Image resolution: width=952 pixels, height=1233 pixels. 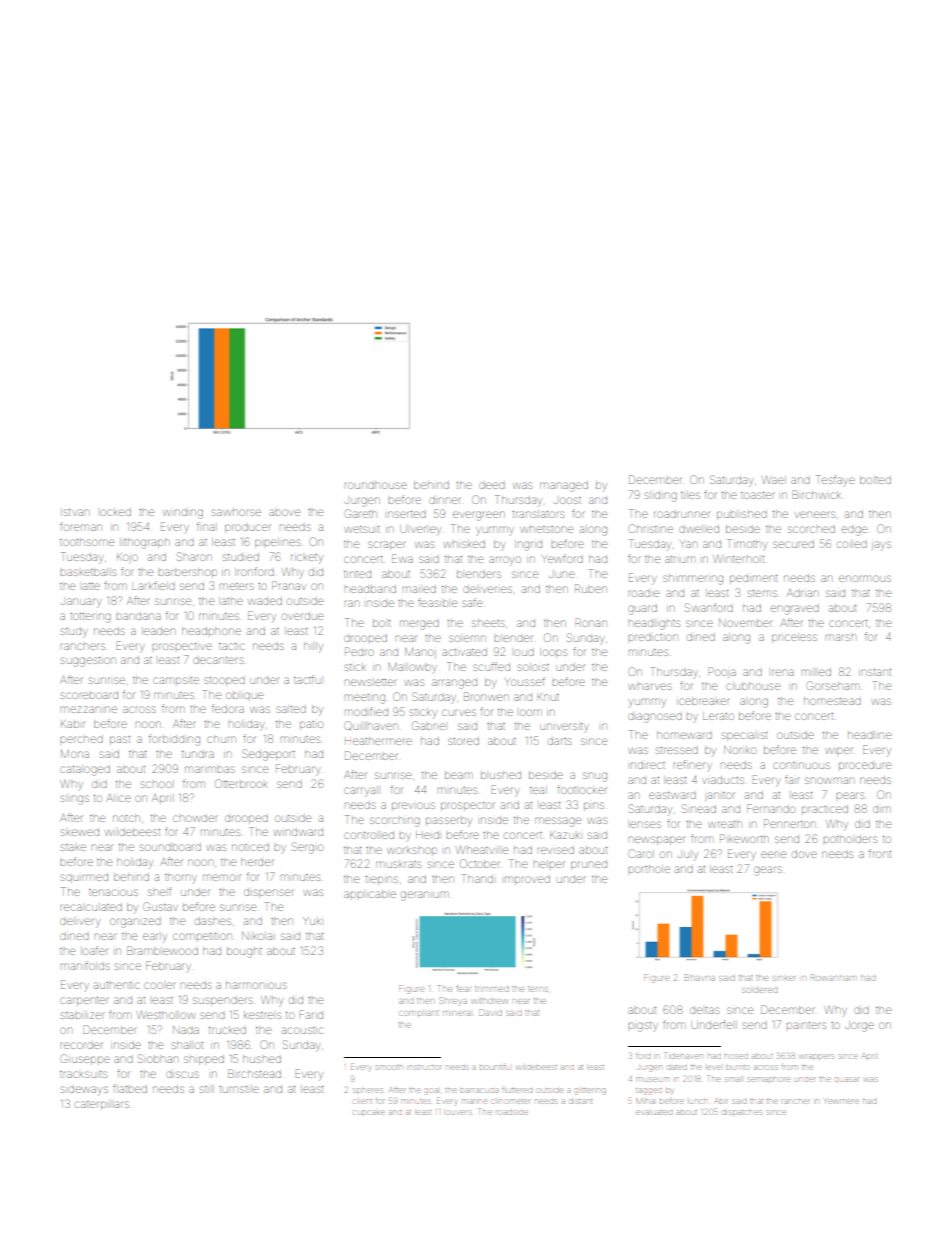 I want to click on lenses, so click(x=646, y=824).
